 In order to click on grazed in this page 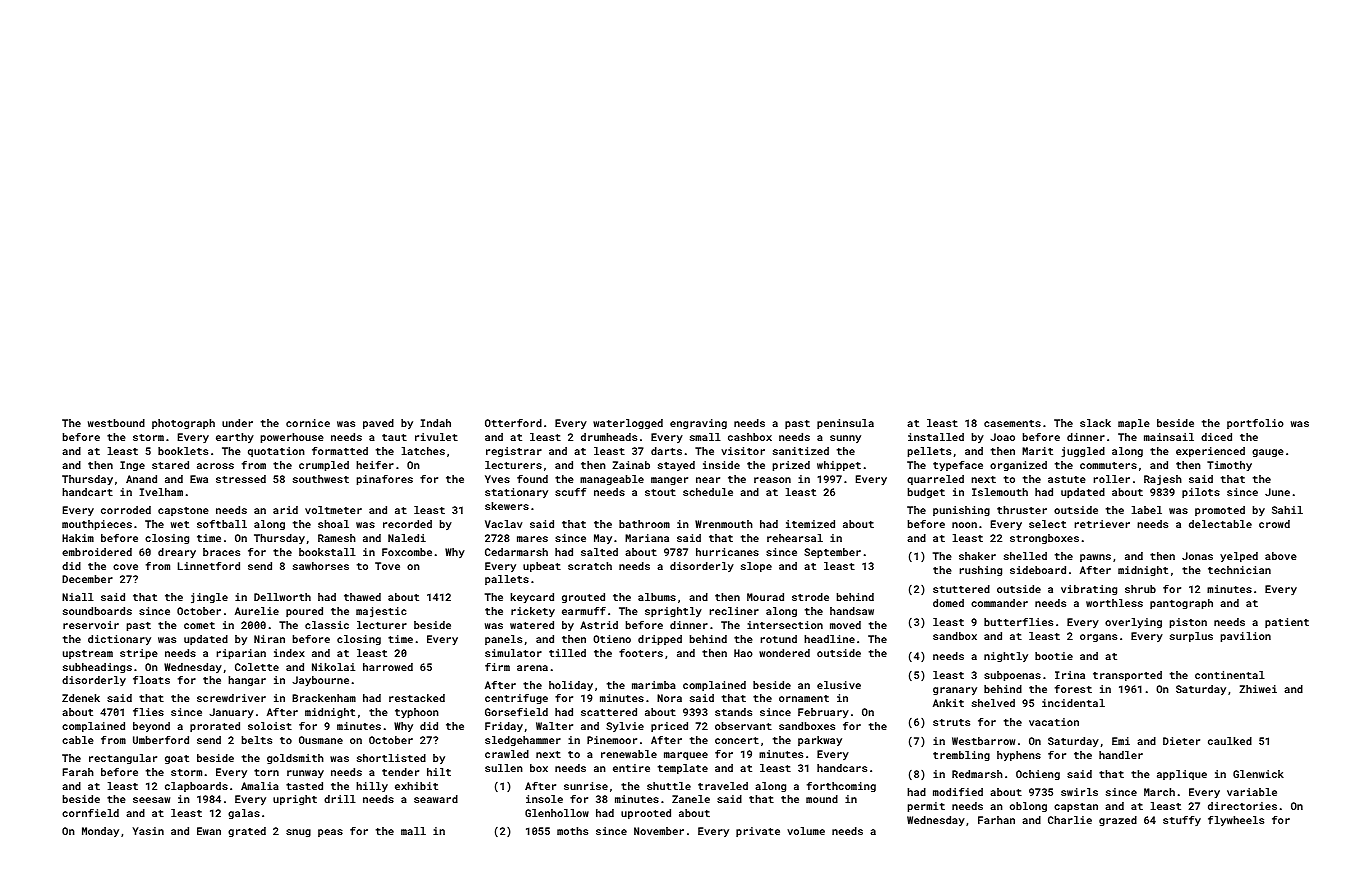, I will do `click(1118, 821)`.
